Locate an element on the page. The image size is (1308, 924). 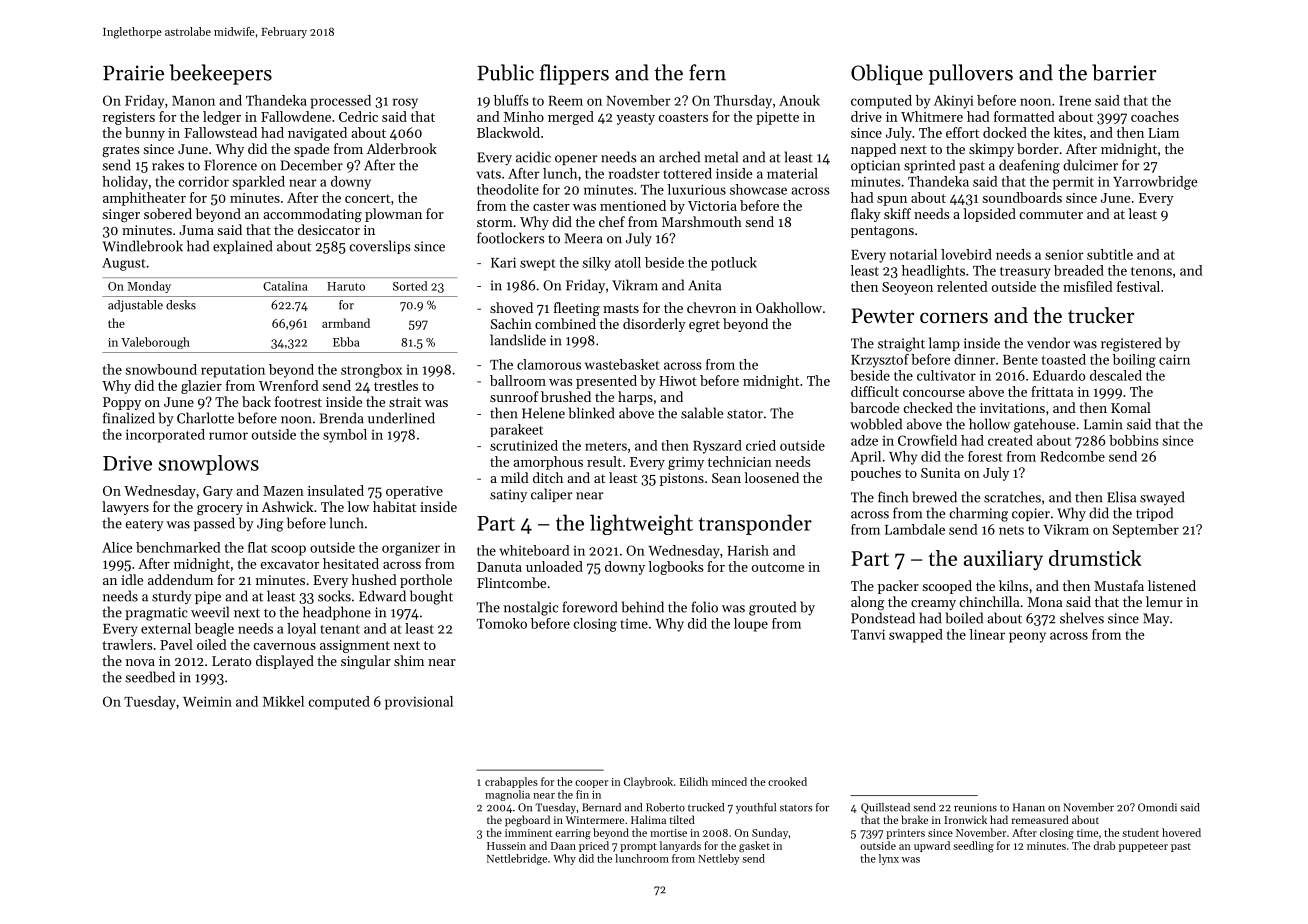
barrier is located at coordinates (1124, 72).
